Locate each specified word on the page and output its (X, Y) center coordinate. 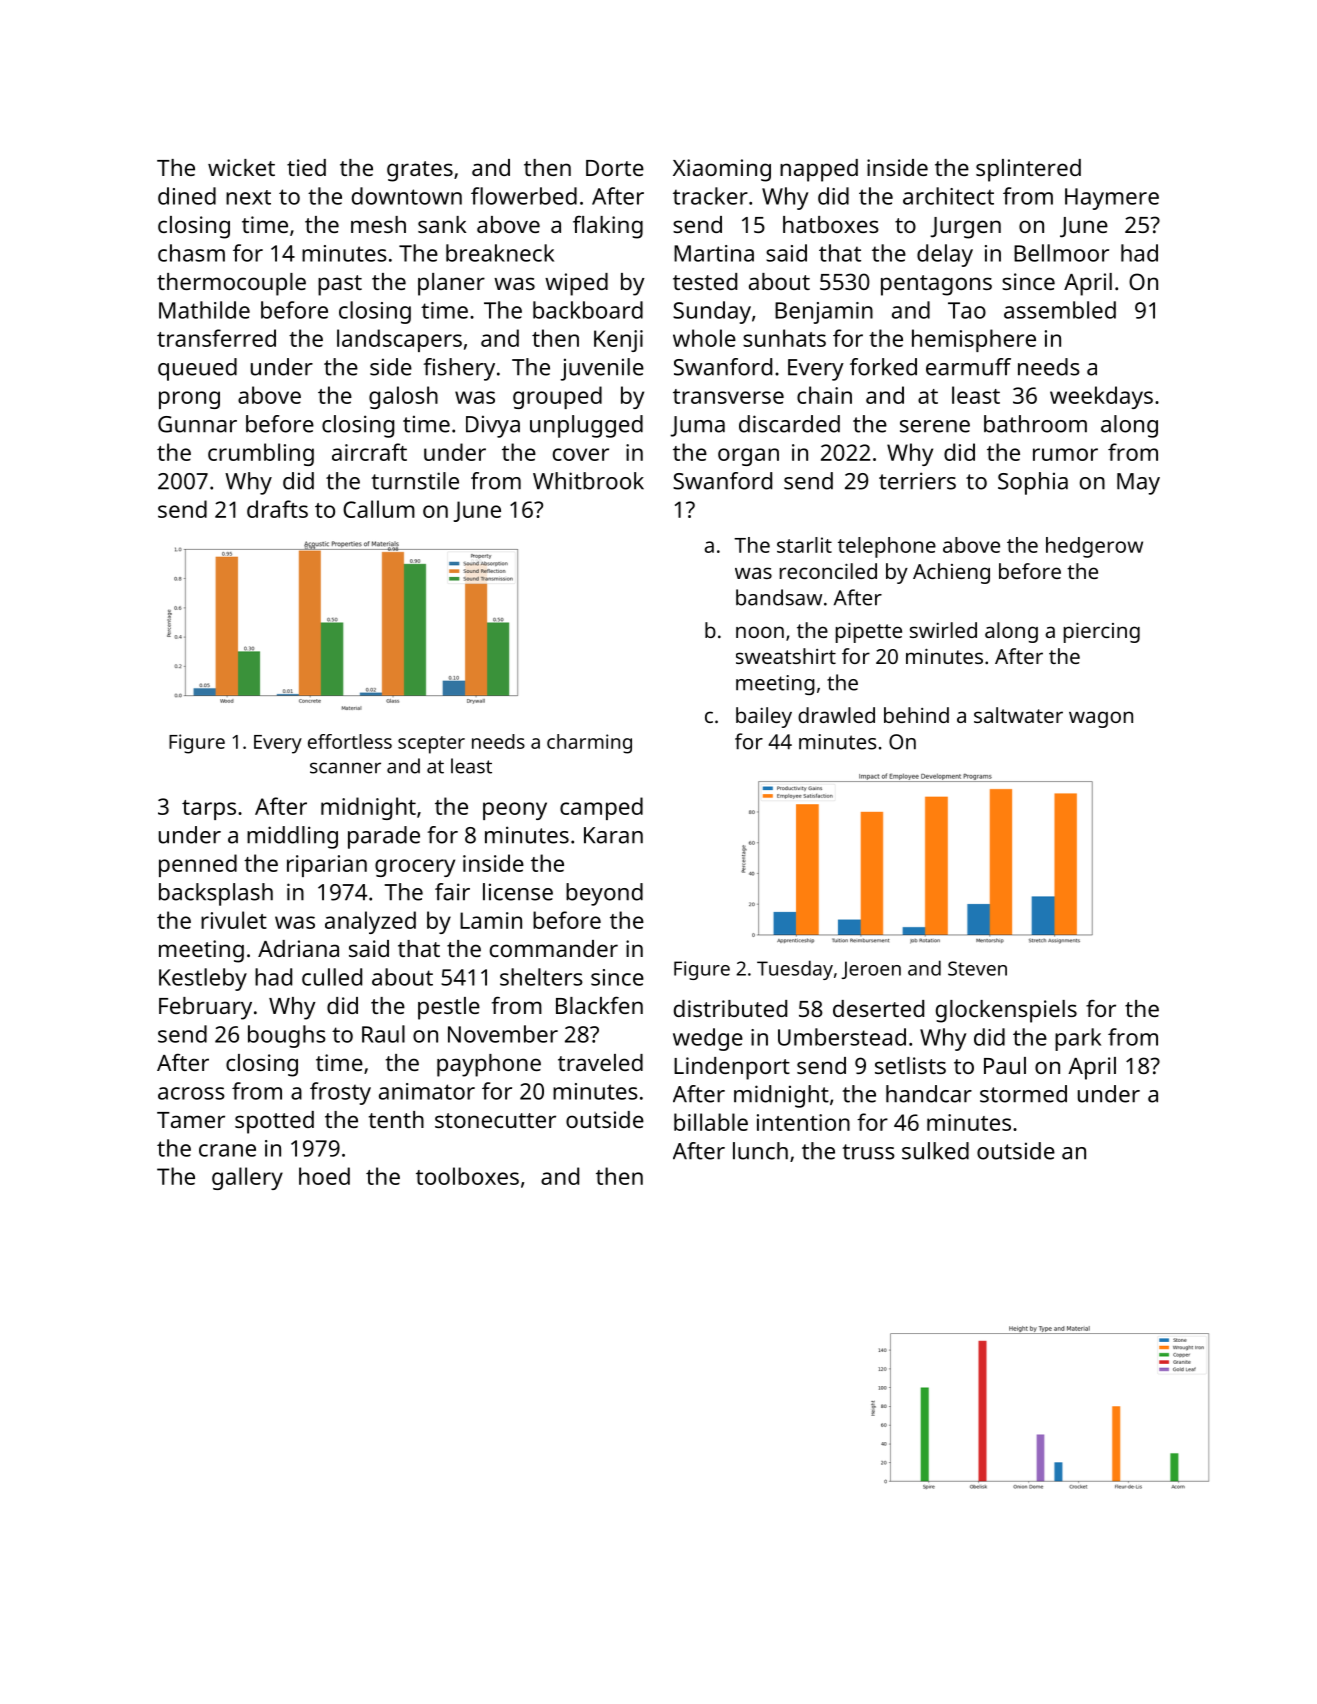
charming (589, 744)
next (248, 197)
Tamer (191, 1120)
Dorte (615, 168)
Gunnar (197, 424)
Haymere (1112, 199)
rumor (1065, 454)
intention (803, 1122)
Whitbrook (588, 481)
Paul (1005, 1065)
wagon (1101, 719)
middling (292, 837)
